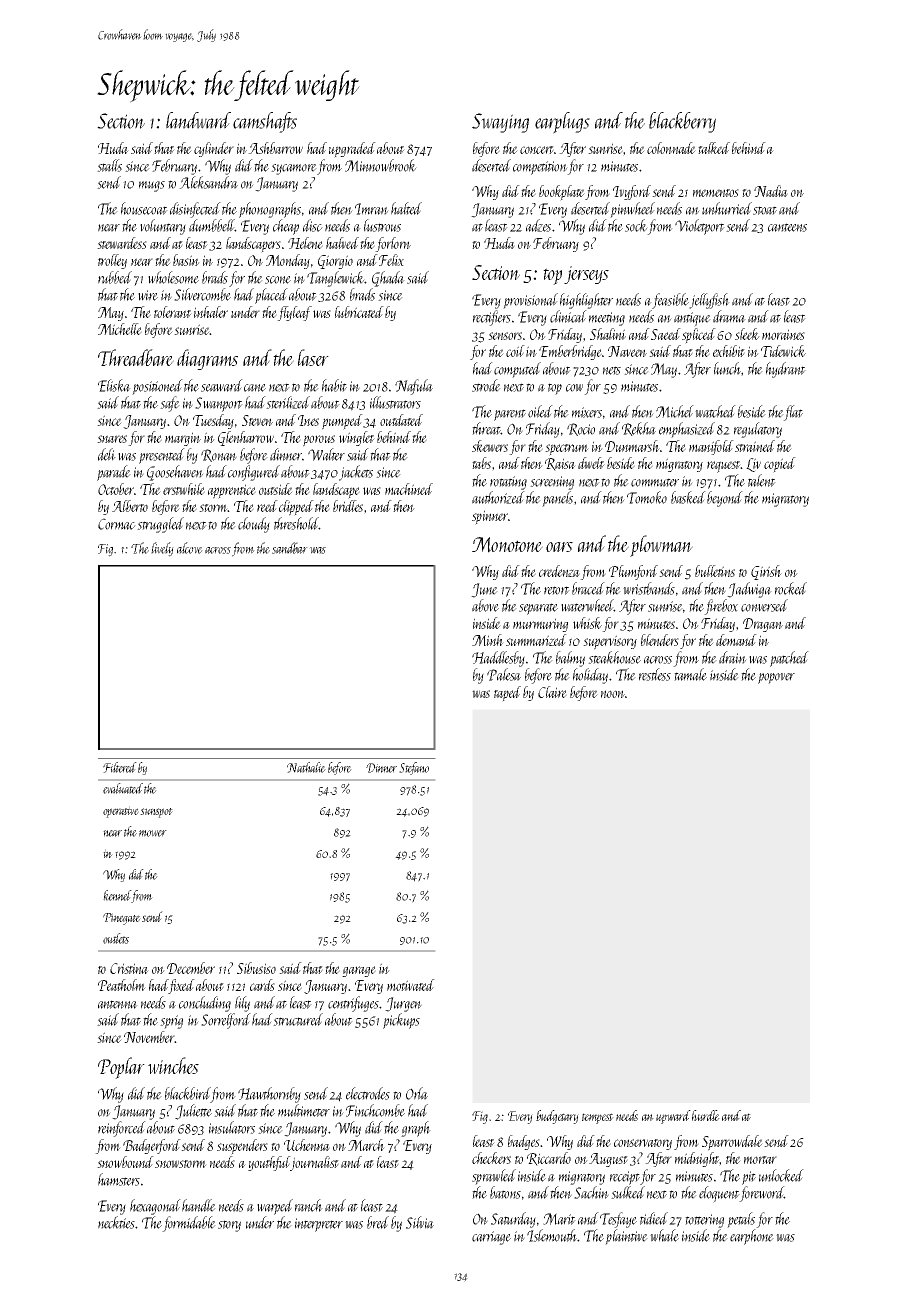  Describe the element at coordinates (706, 1115) in the screenshot. I see `hurdle` at that location.
